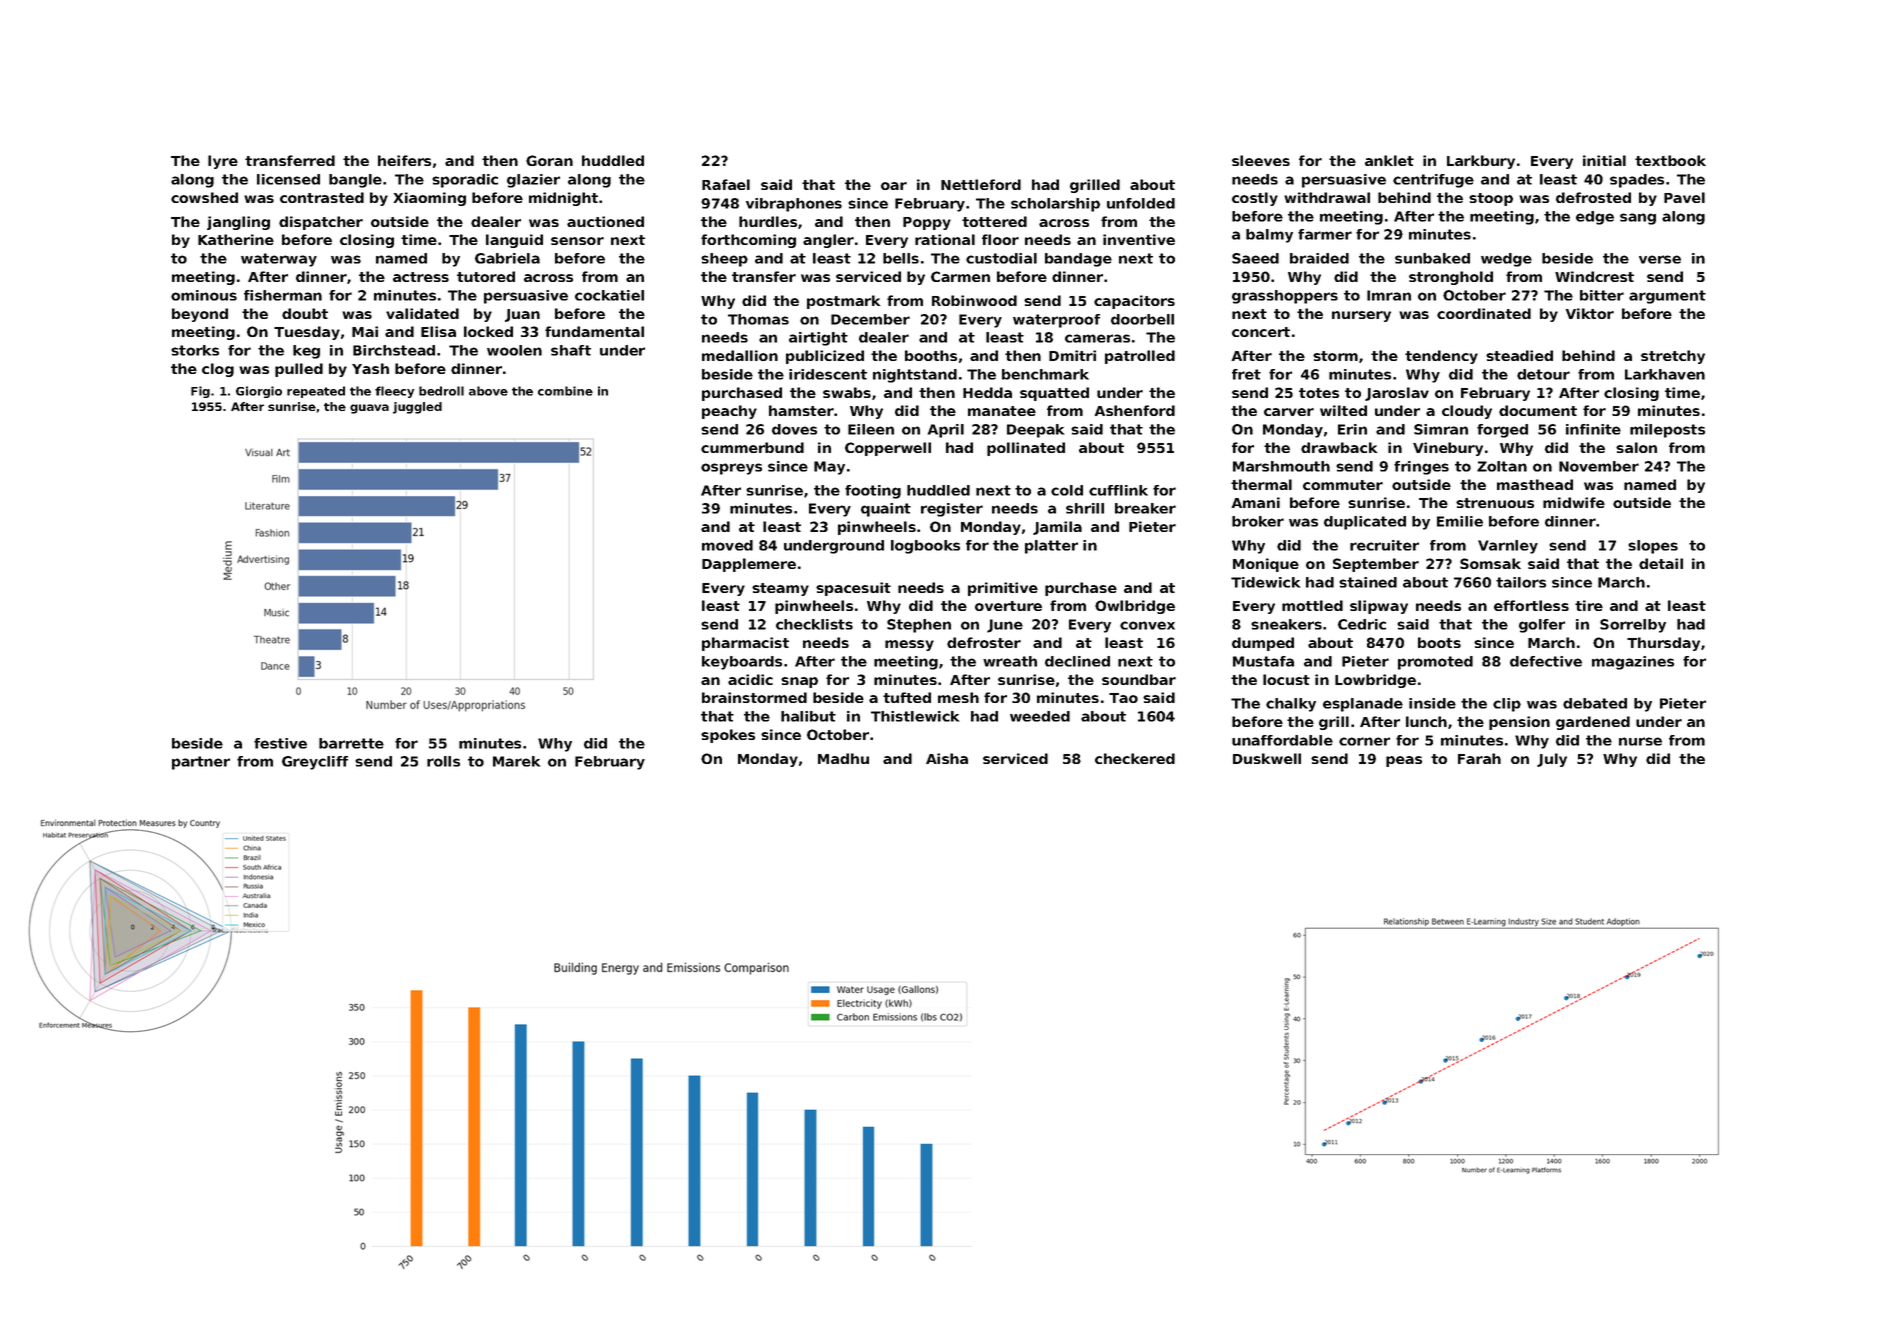 Image resolution: width=1877 pixels, height=1327 pixels. I want to click on convex, so click(1147, 625).
